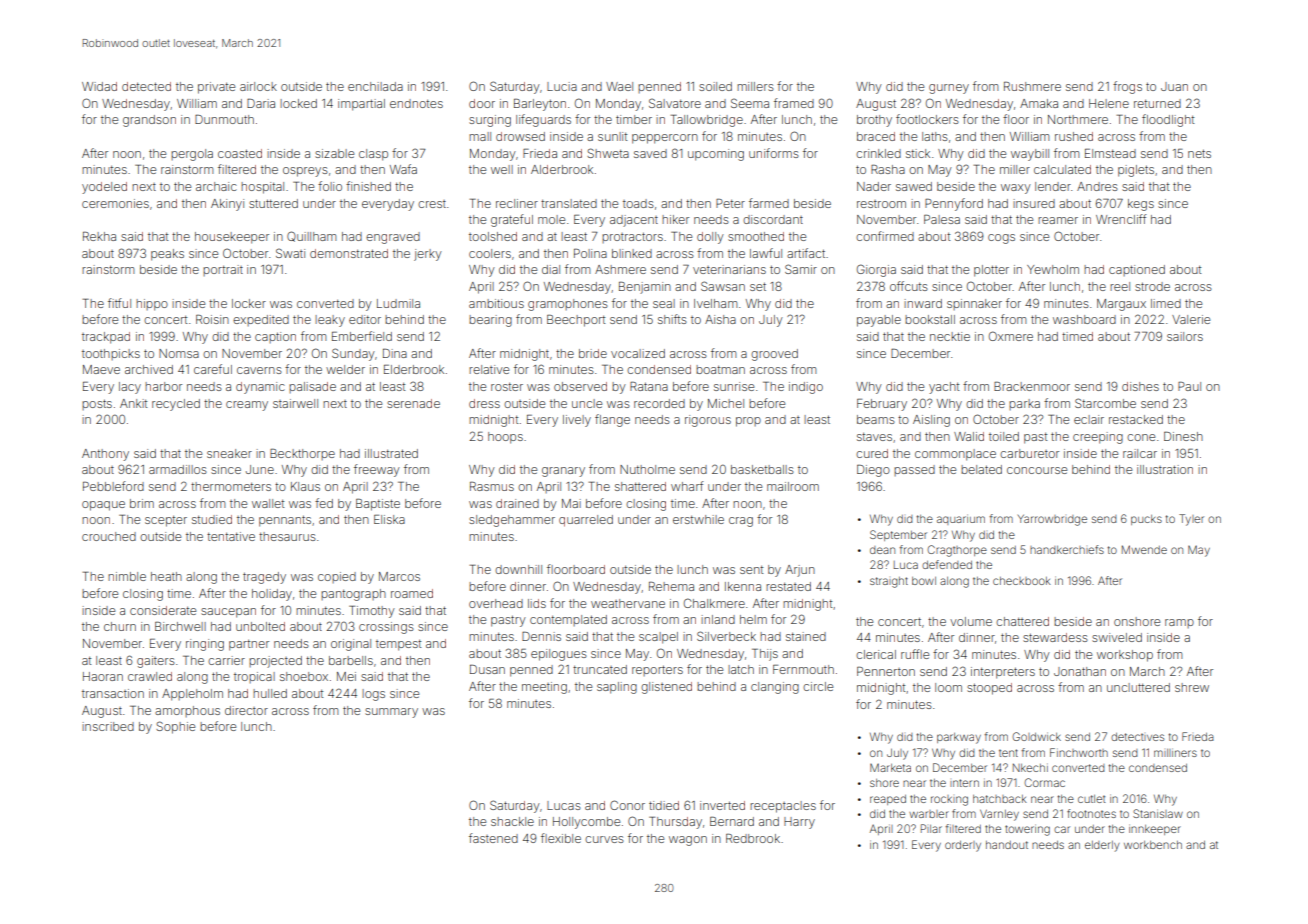 The height and width of the screenshot is (924, 1308). What do you see at coordinates (1055, 637) in the screenshot?
I see `stewardess` at bounding box center [1055, 637].
